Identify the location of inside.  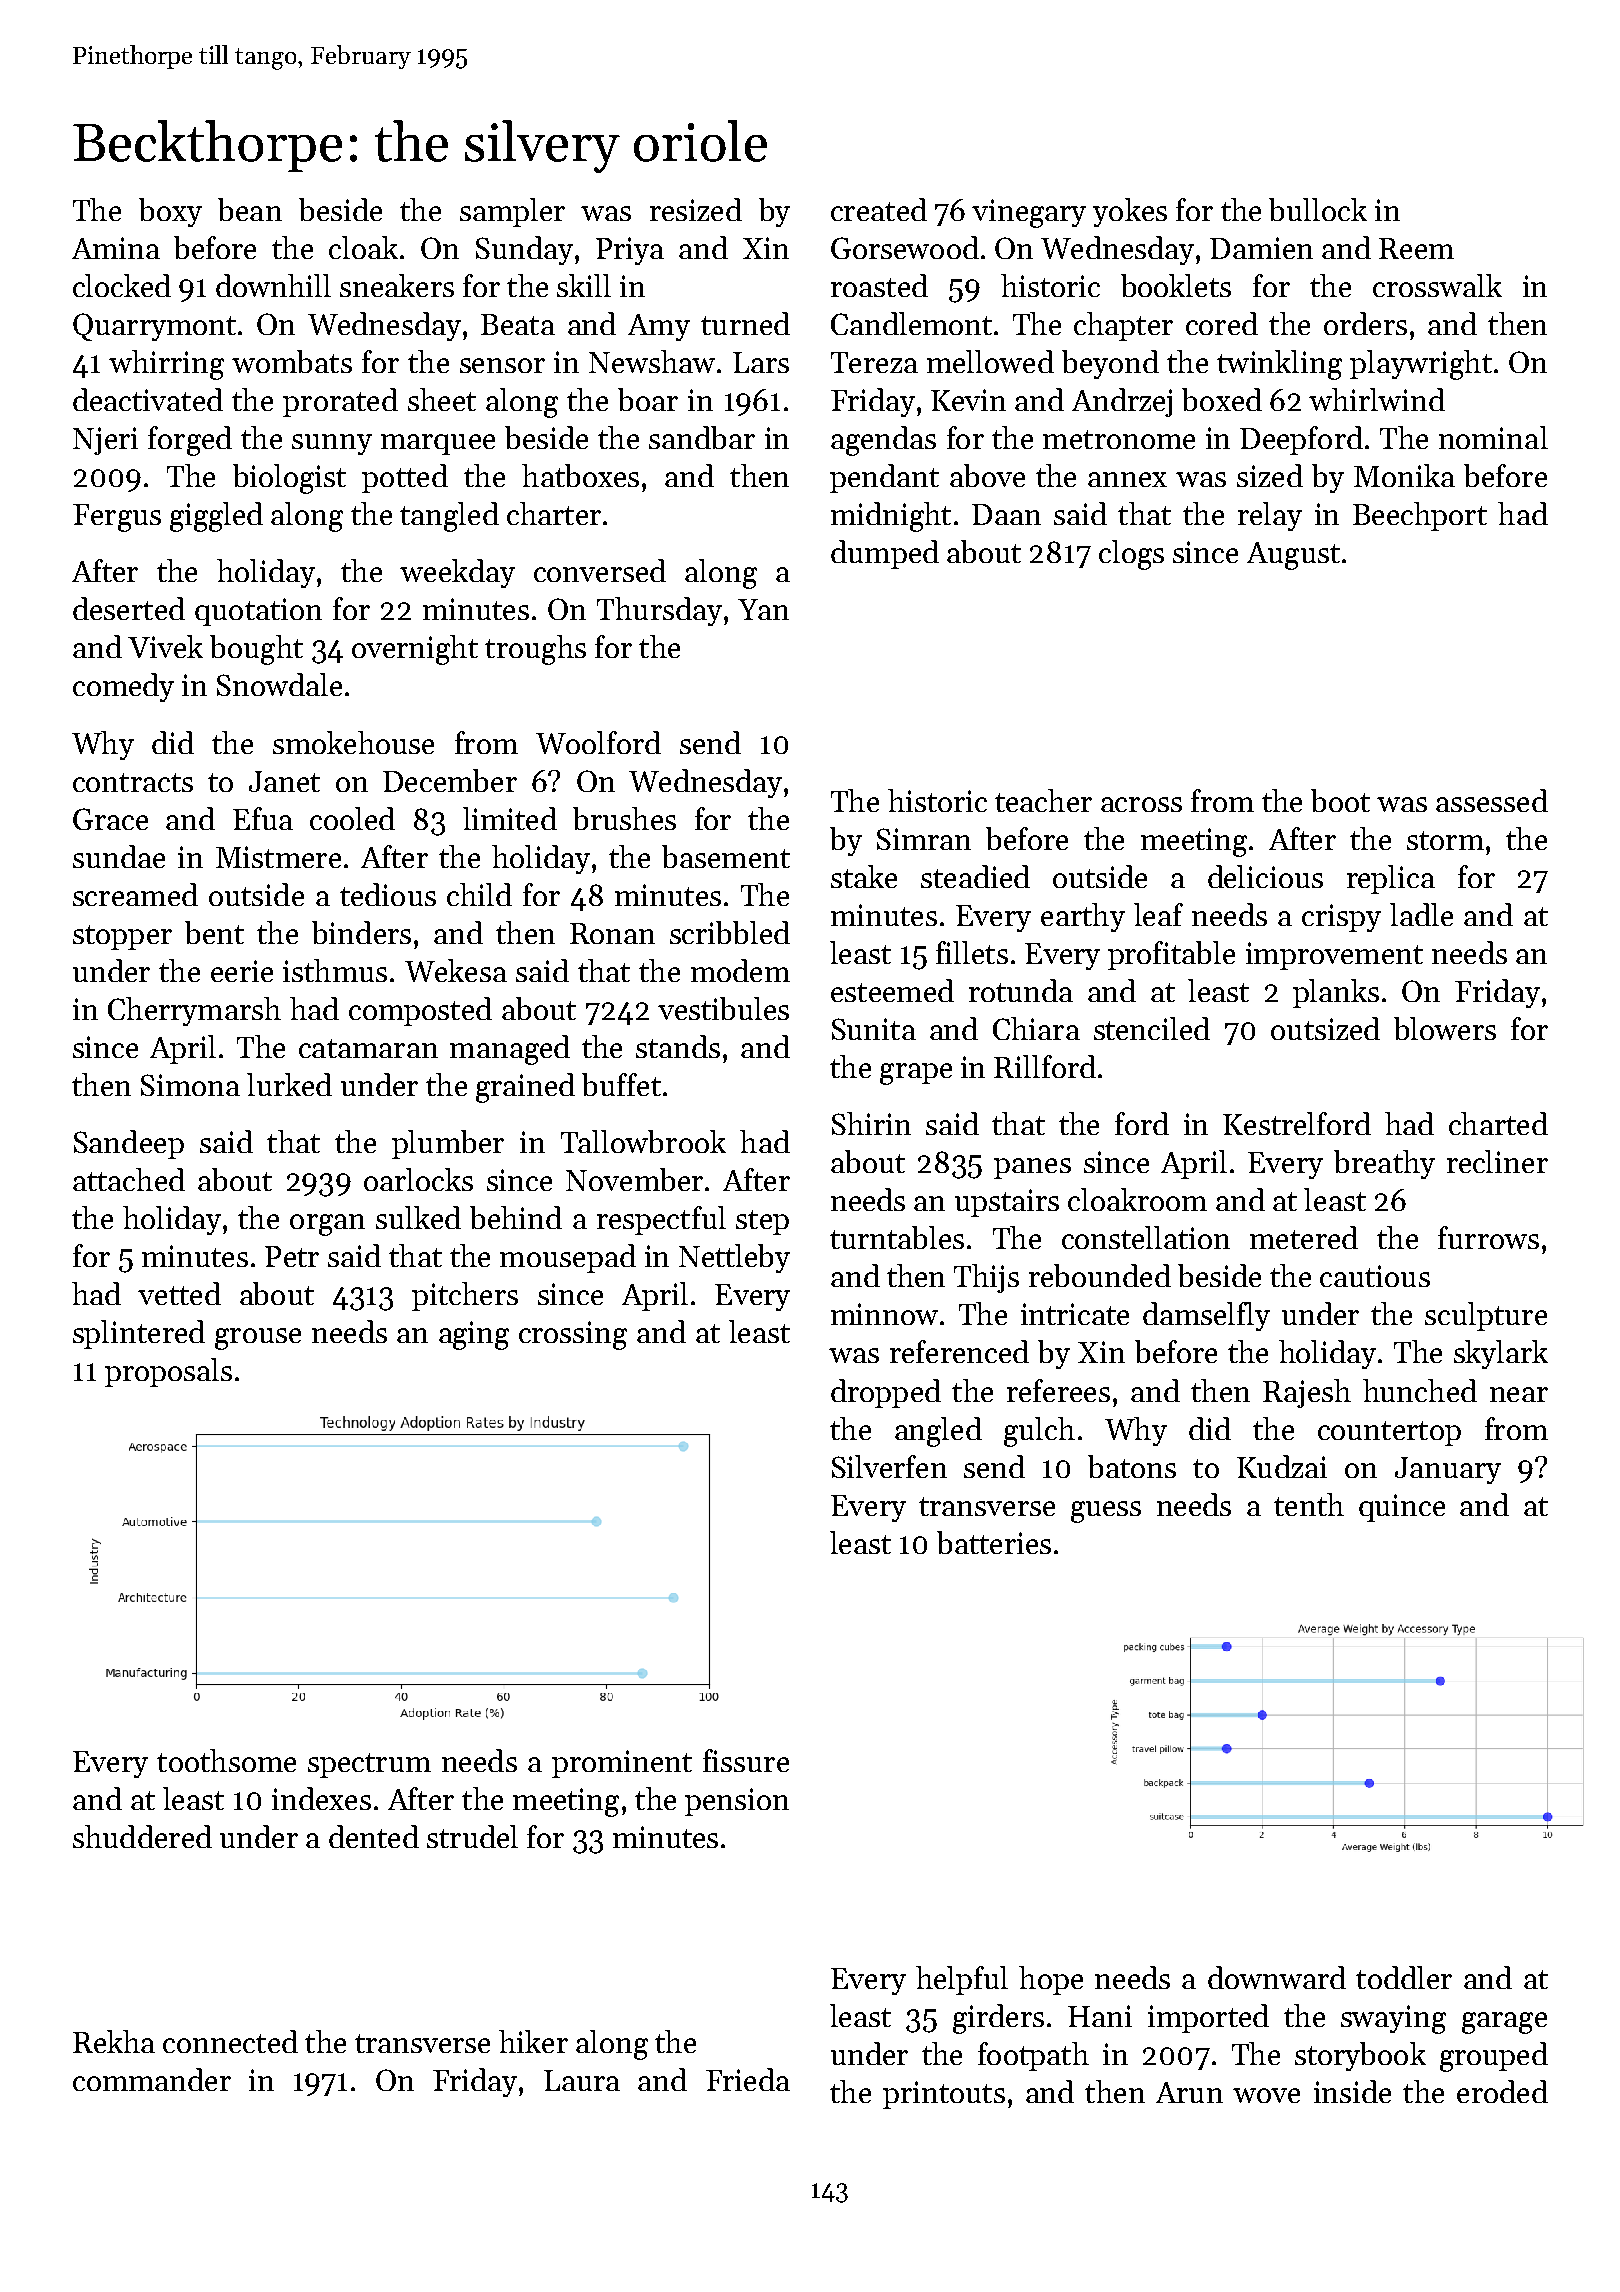
(1352, 2091).
